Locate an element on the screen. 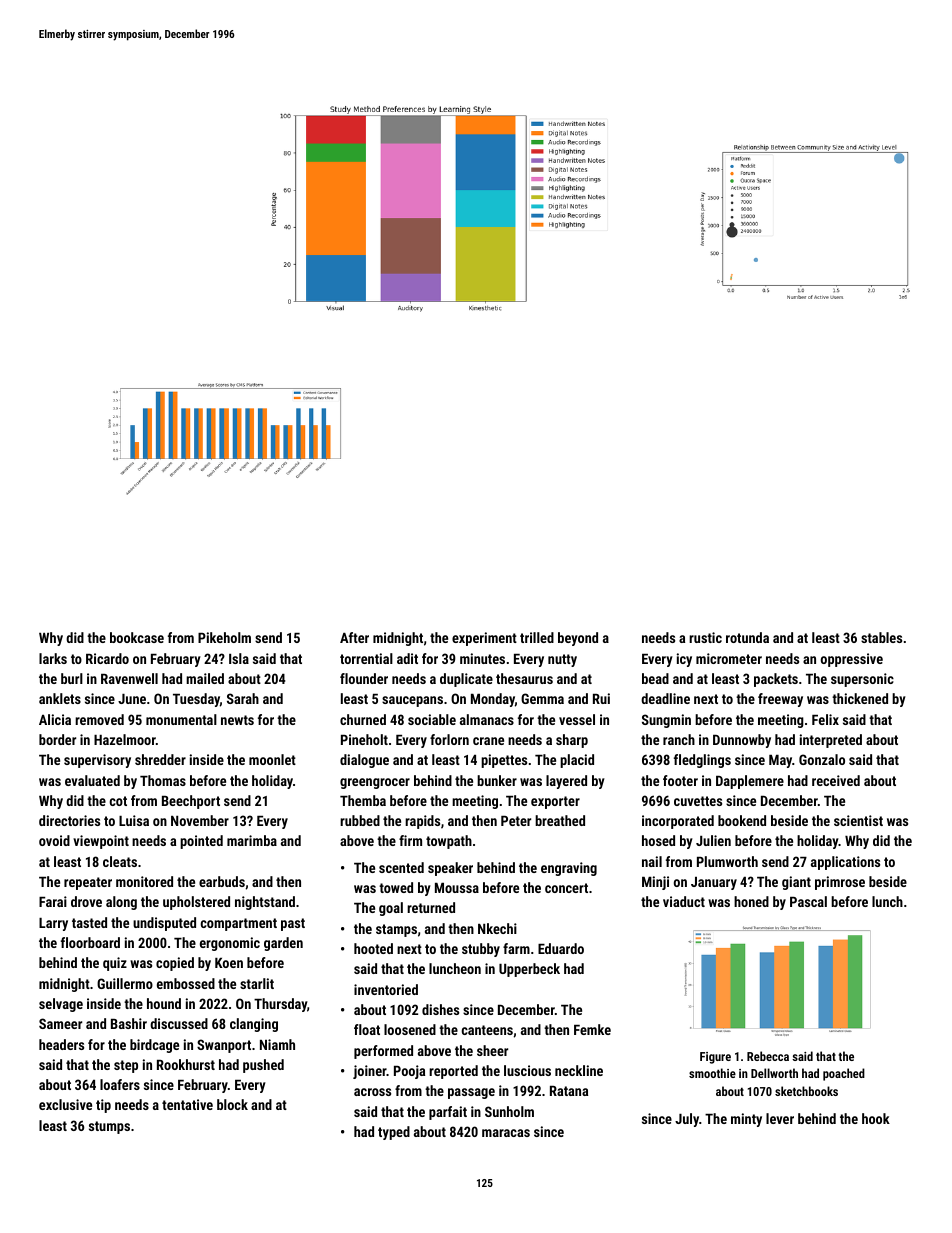 Image resolution: width=952 pixels, height=1233 pixels. Pascal is located at coordinates (808, 901).
